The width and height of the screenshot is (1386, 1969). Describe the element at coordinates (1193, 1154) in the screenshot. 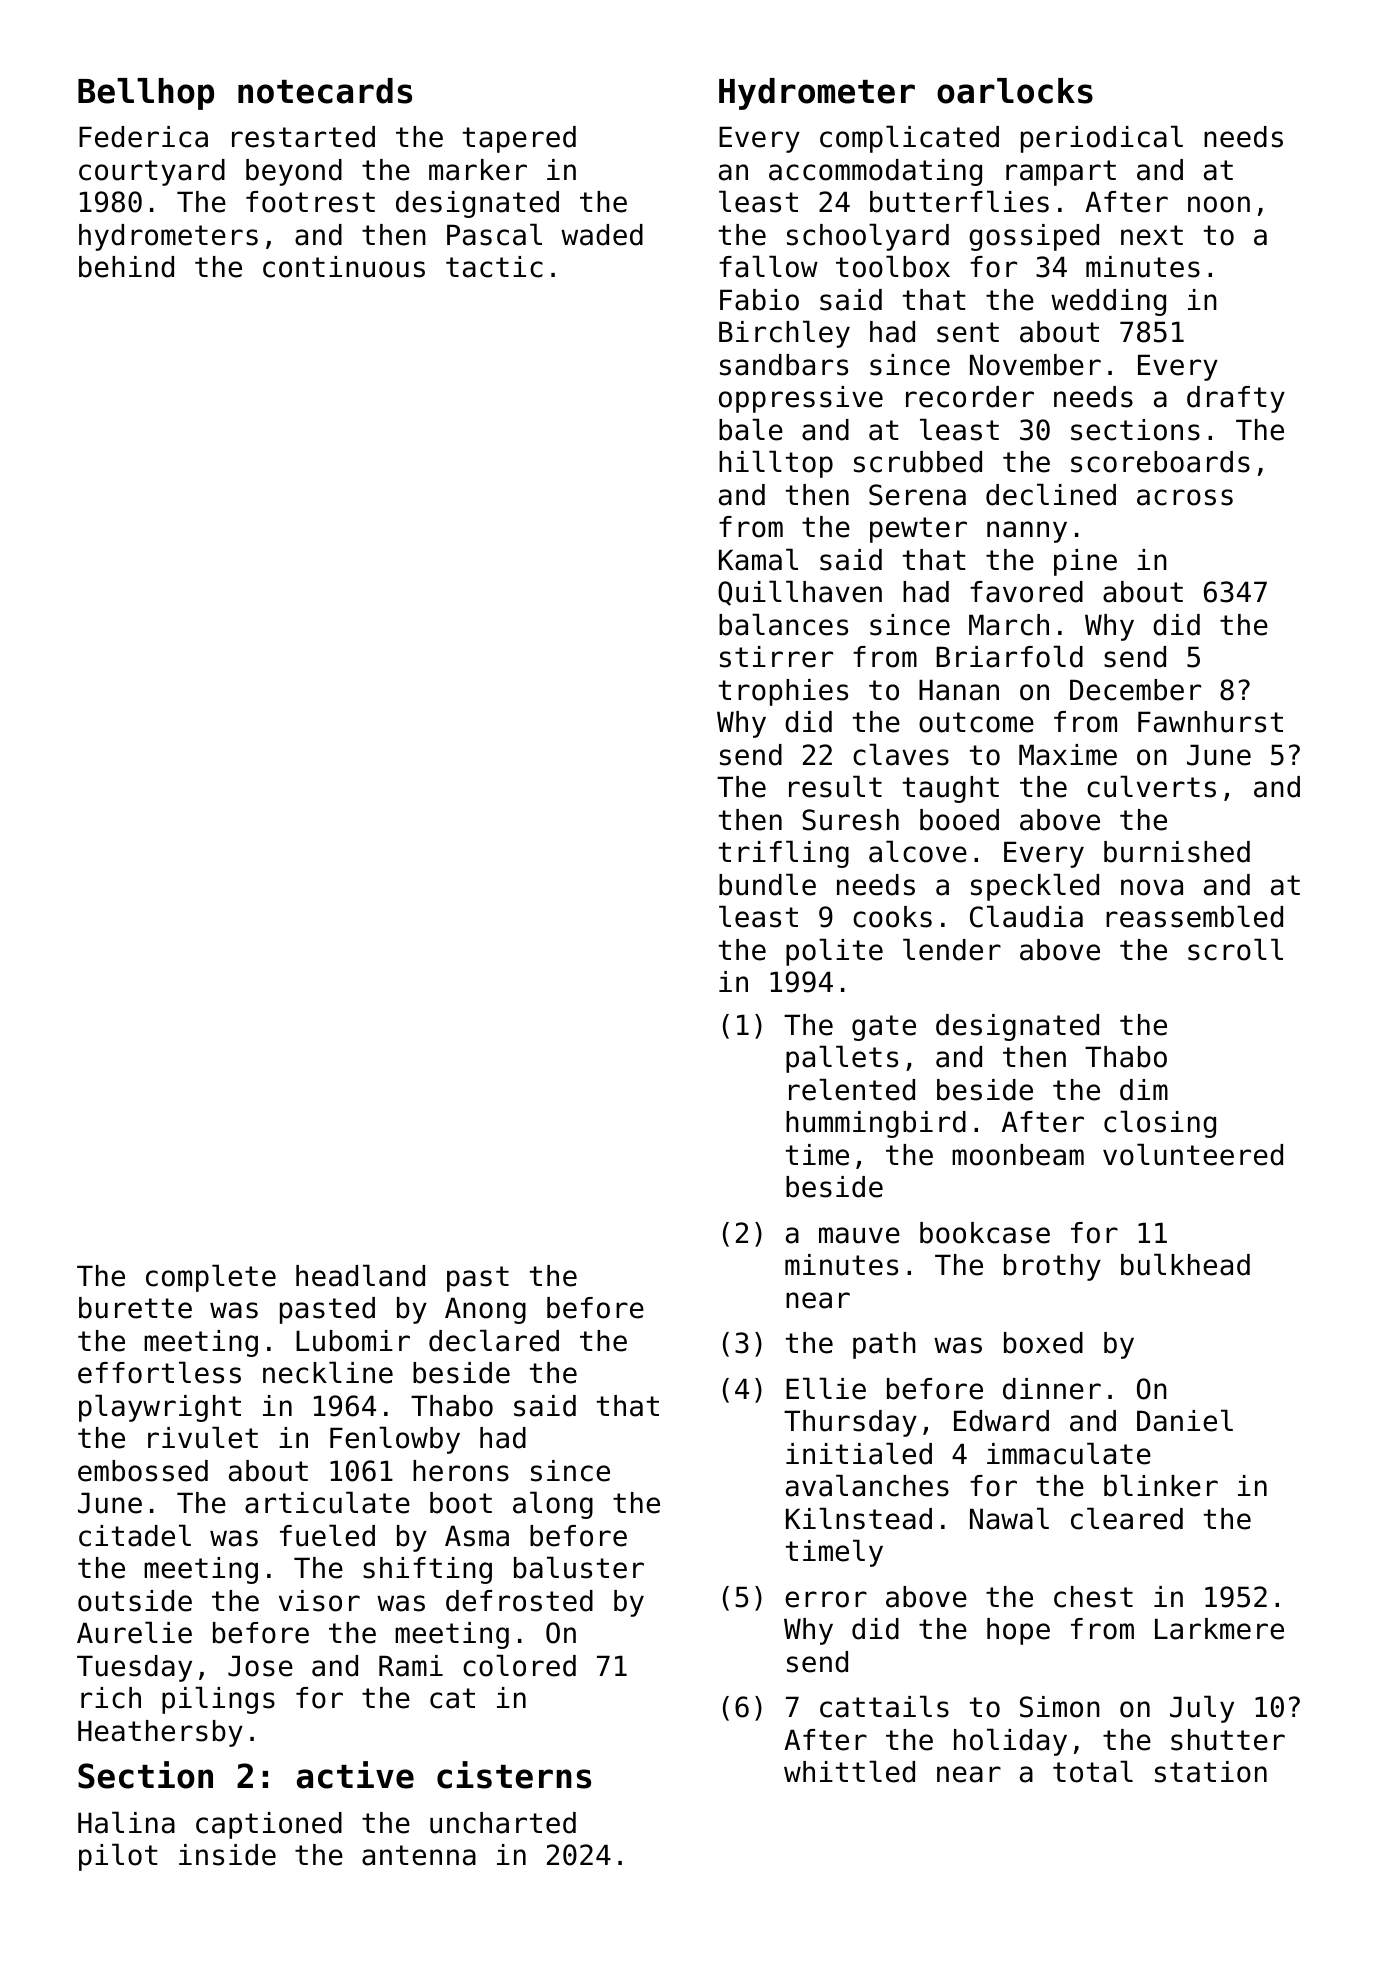

I see `volunteered` at that location.
